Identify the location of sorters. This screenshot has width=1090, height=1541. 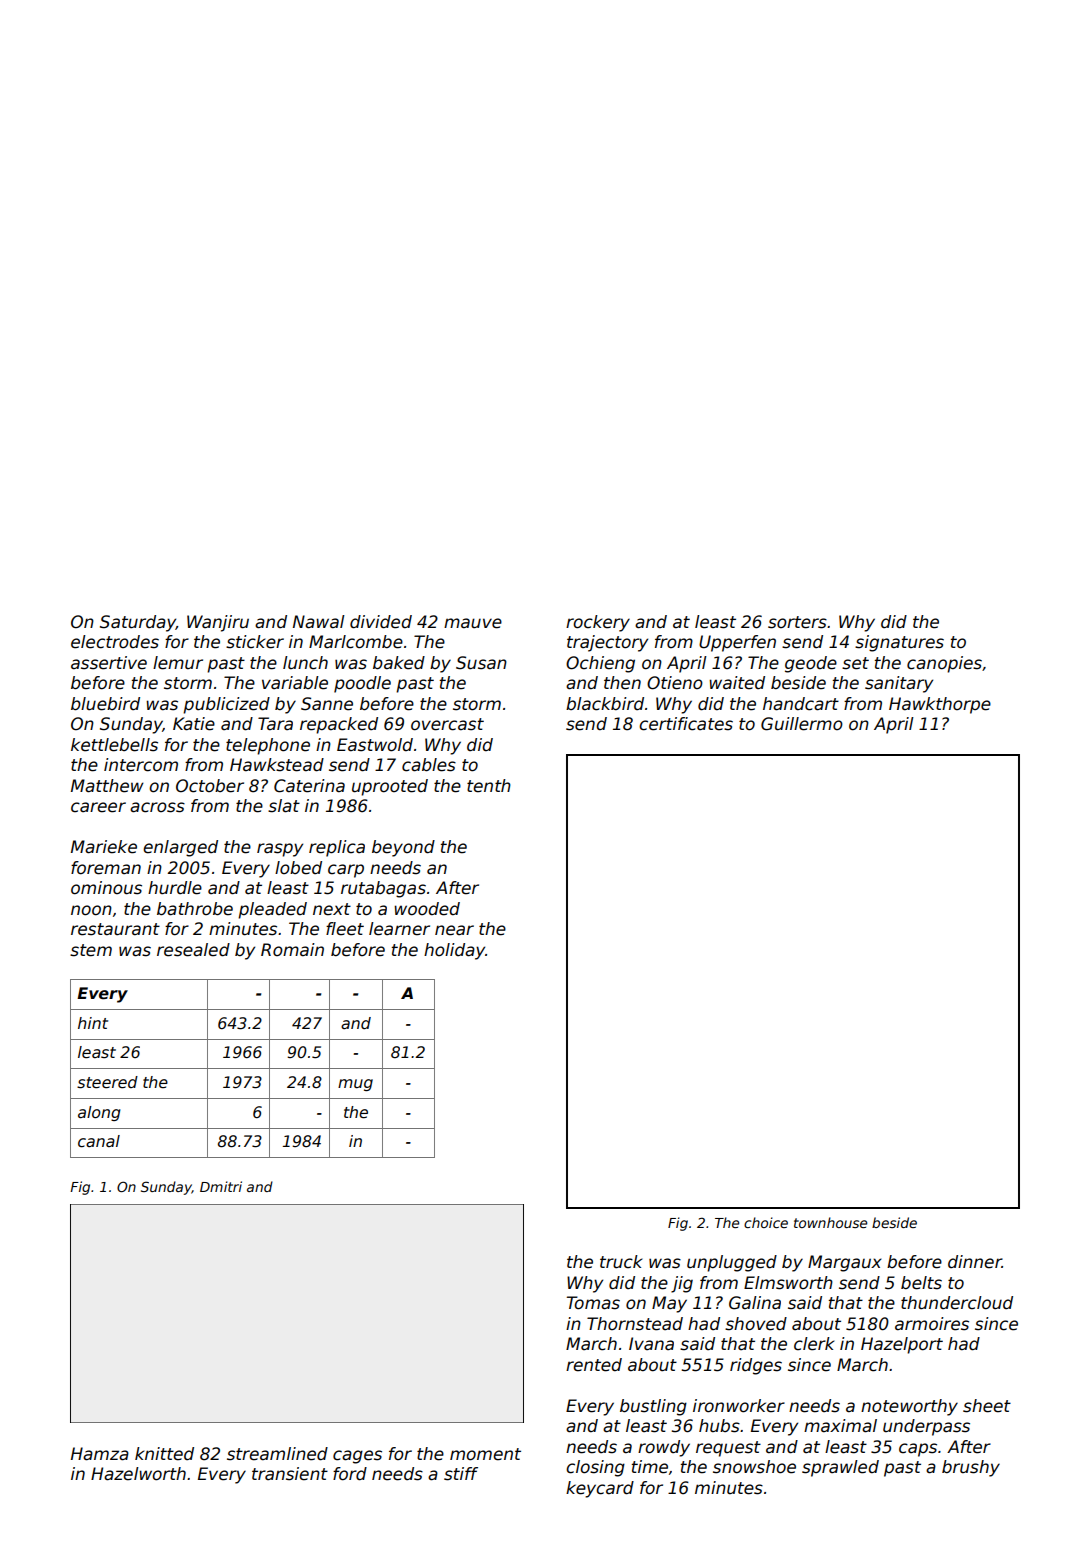
(797, 622).
